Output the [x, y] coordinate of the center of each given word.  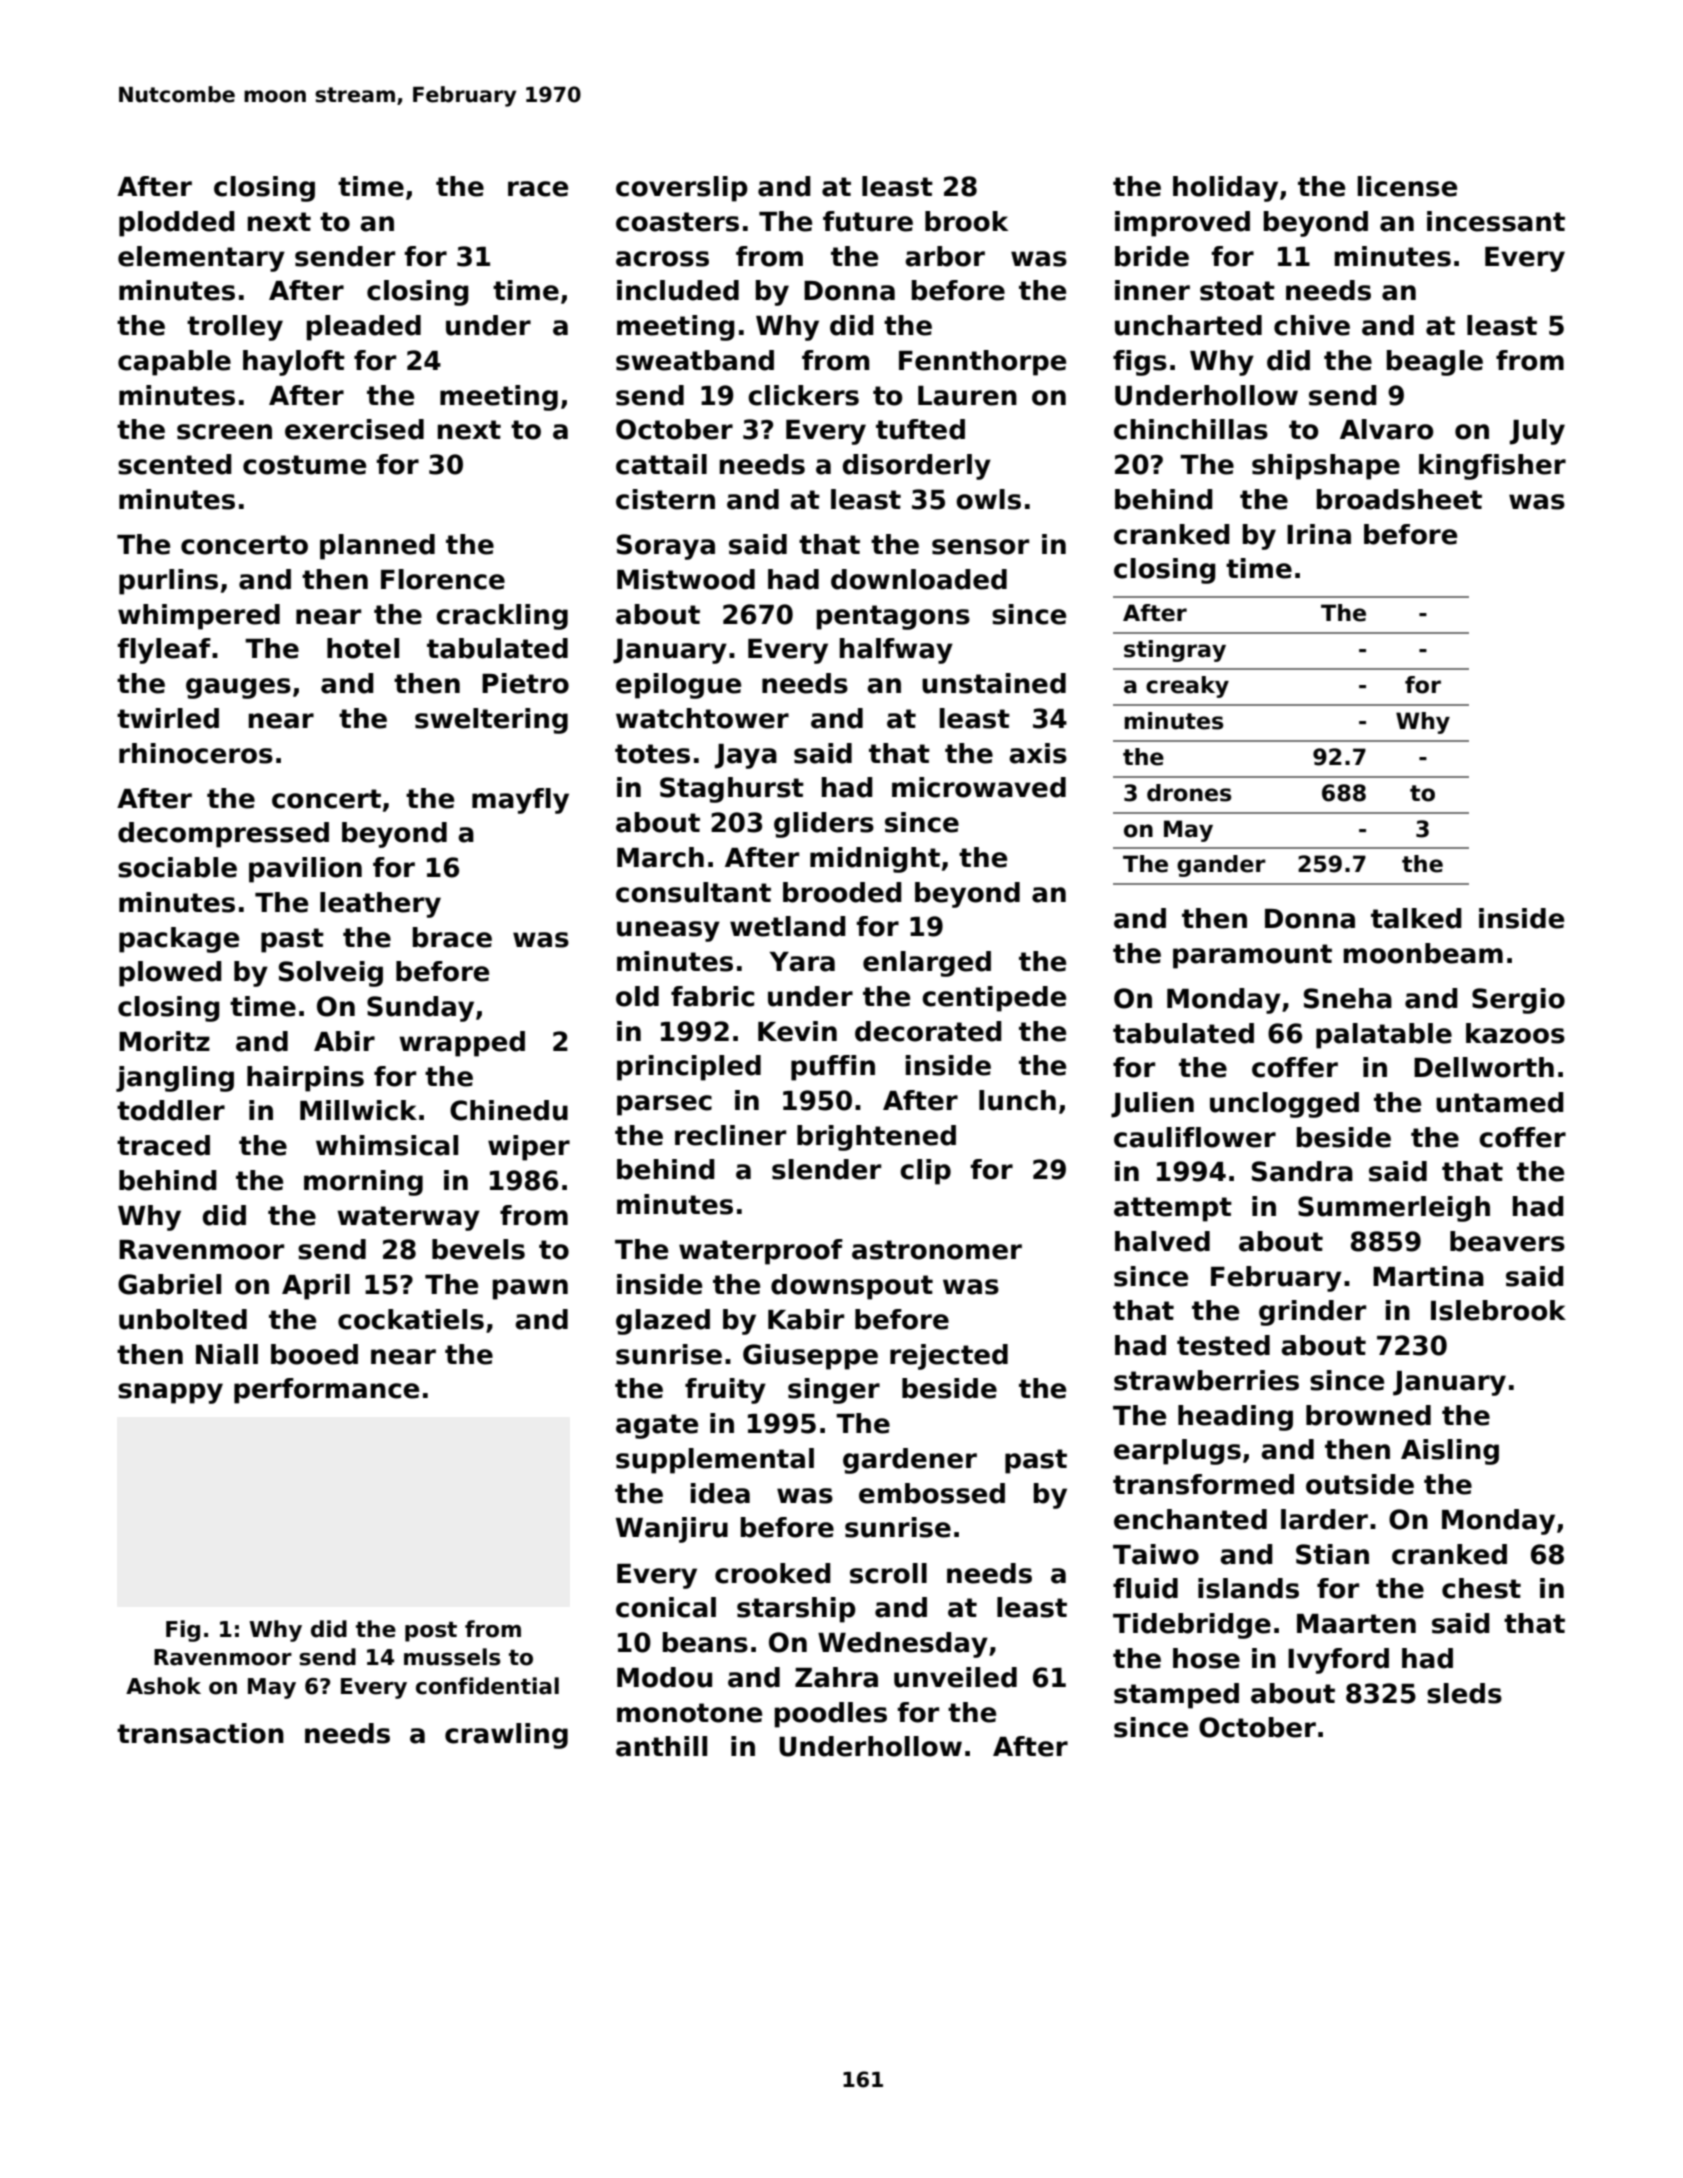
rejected [949, 1357]
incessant [1496, 221]
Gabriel [169, 1284]
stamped [1176, 1696]
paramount [1252, 956]
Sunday [420, 1009]
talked [1416, 918]
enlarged [927, 964]
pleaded [364, 328]
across [662, 259]
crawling [506, 1736]
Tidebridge [1192, 1626]
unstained [994, 683]
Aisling [1450, 1452]
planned [377, 547]
